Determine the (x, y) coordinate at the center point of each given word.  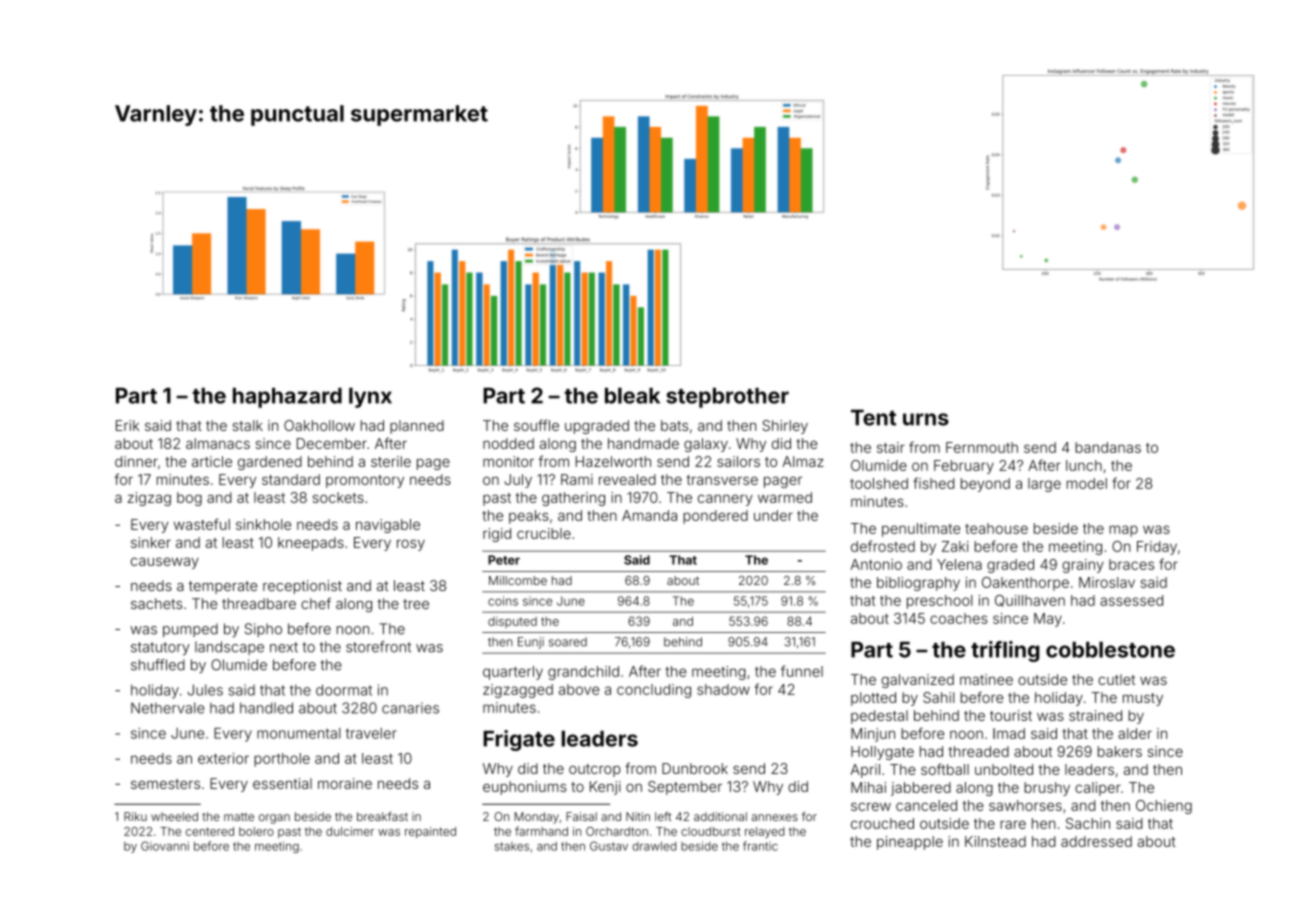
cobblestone (1110, 649)
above (579, 689)
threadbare (259, 603)
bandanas (1108, 447)
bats (674, 425)
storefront (378, 647)
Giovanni (165, 846)
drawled (654, 846)
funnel (802, 671)
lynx (370, 397)
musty (1143, 699)
